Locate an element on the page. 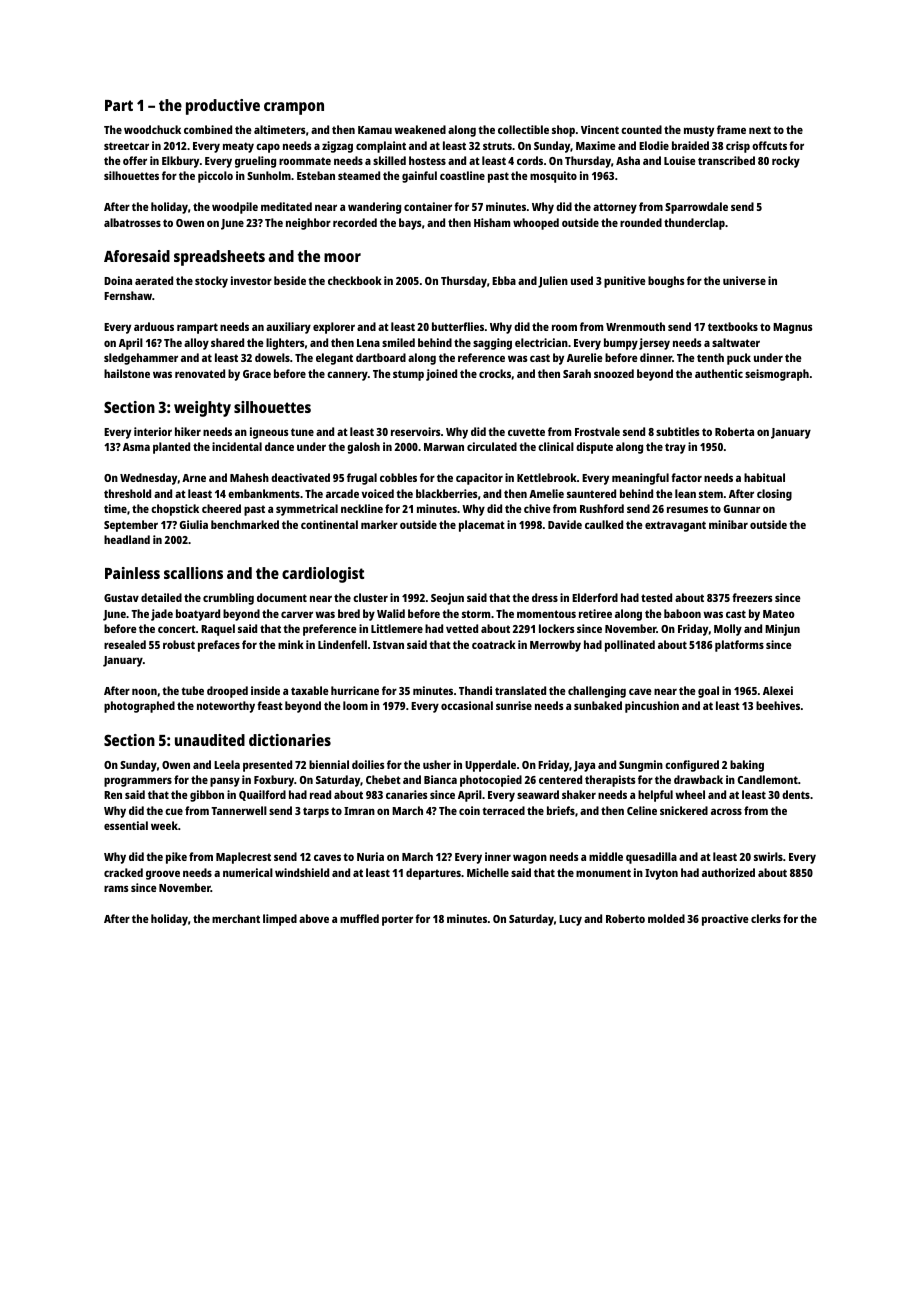 Image resolution: width=924 pixels, height=1308 pixels. noon is located at coordinates (144, 691).
